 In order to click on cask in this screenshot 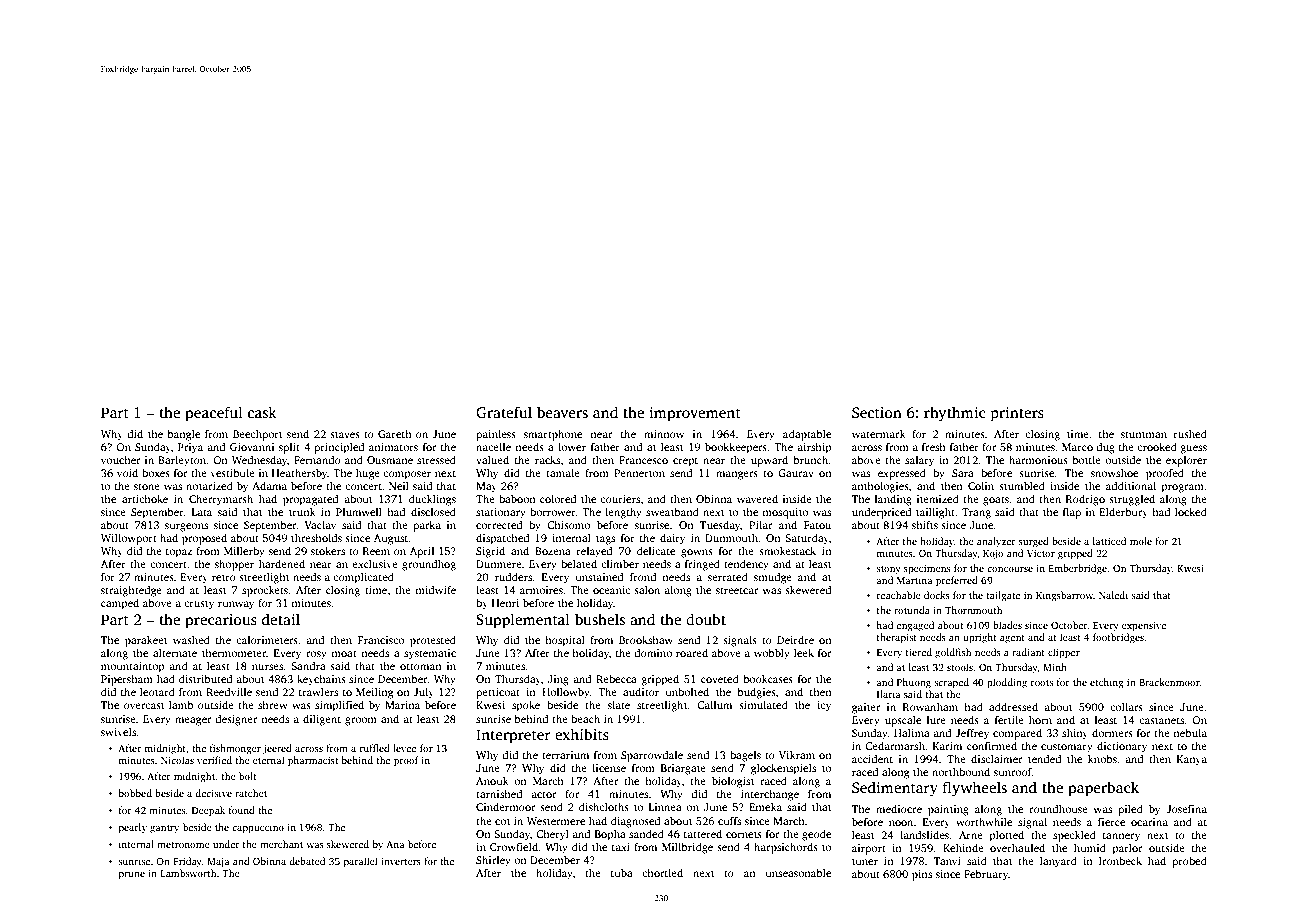, I will do `click(262, 412)`.
